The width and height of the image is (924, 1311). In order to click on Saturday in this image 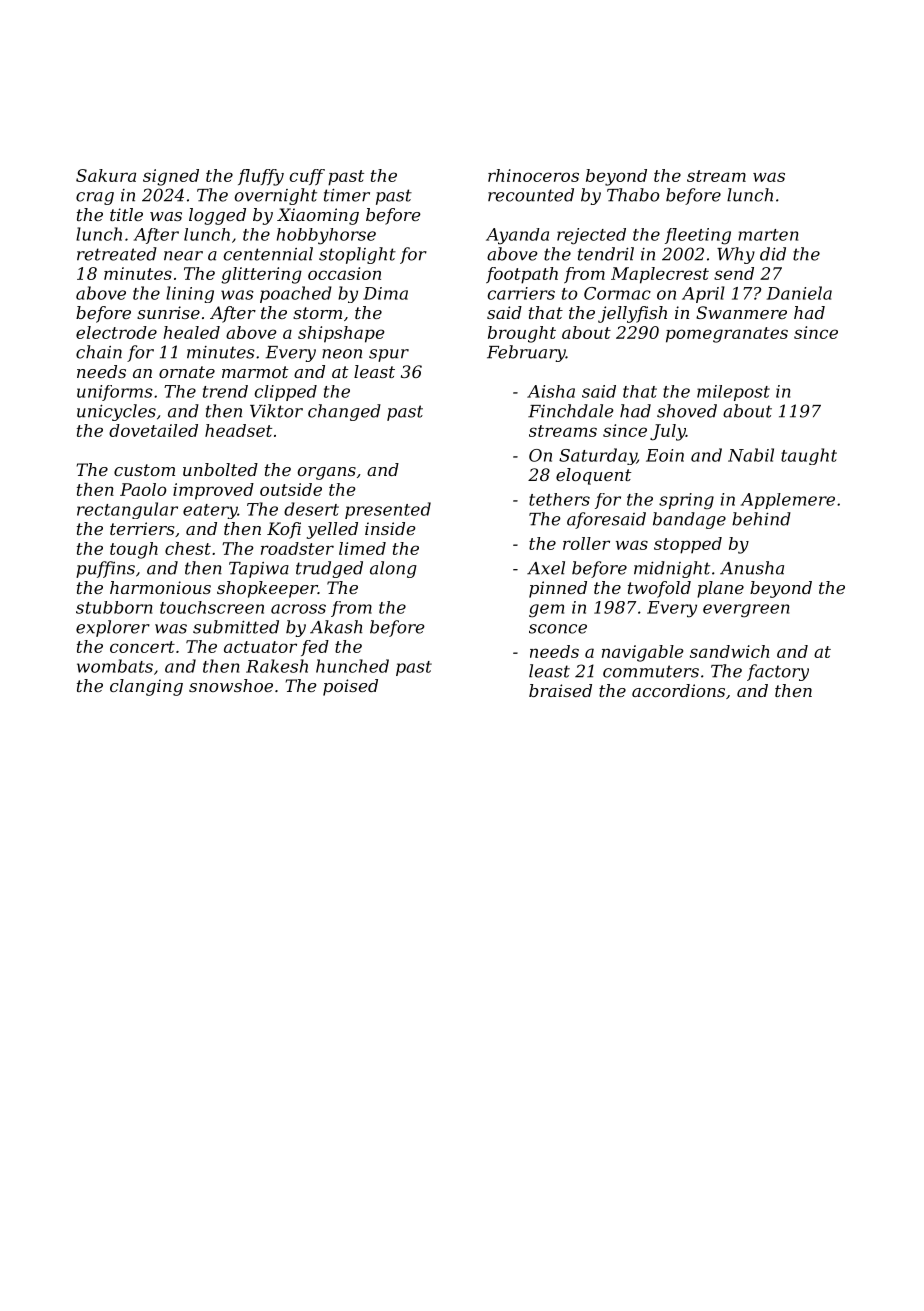, I will do `click(598, 456)`.
